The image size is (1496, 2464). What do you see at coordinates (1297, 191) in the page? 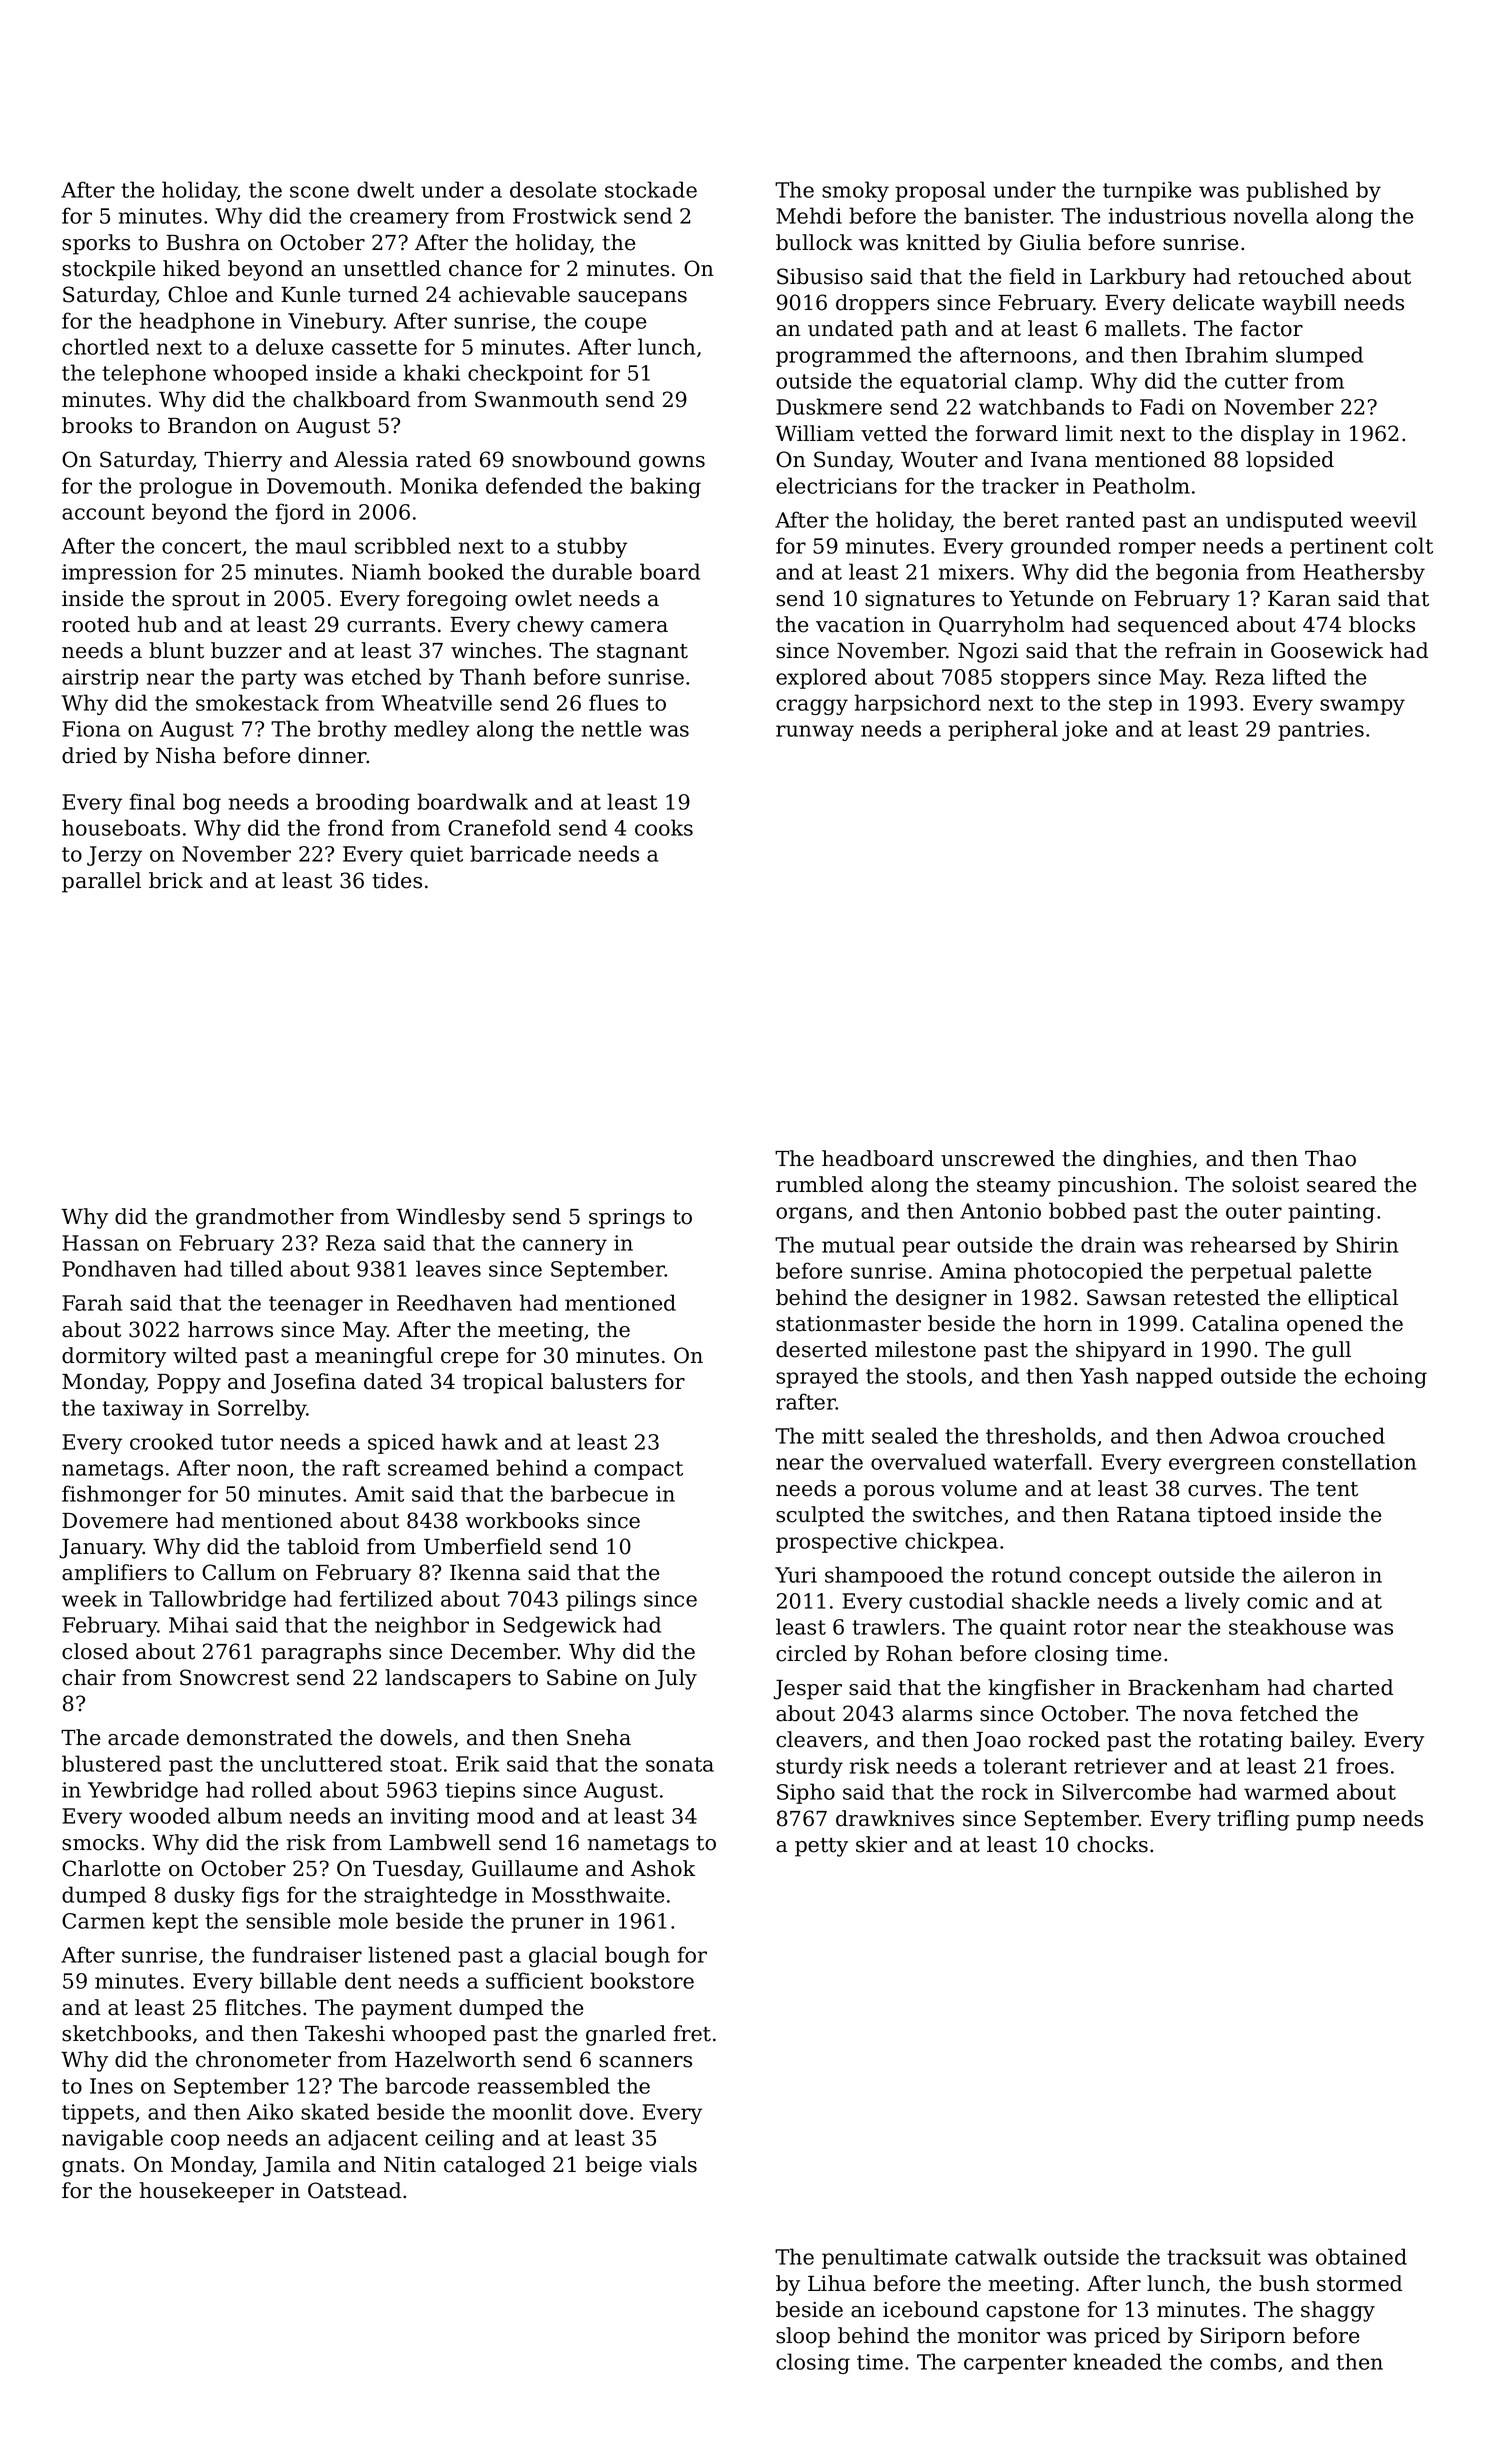
I see `published` at bounding box center [1297, 191].
